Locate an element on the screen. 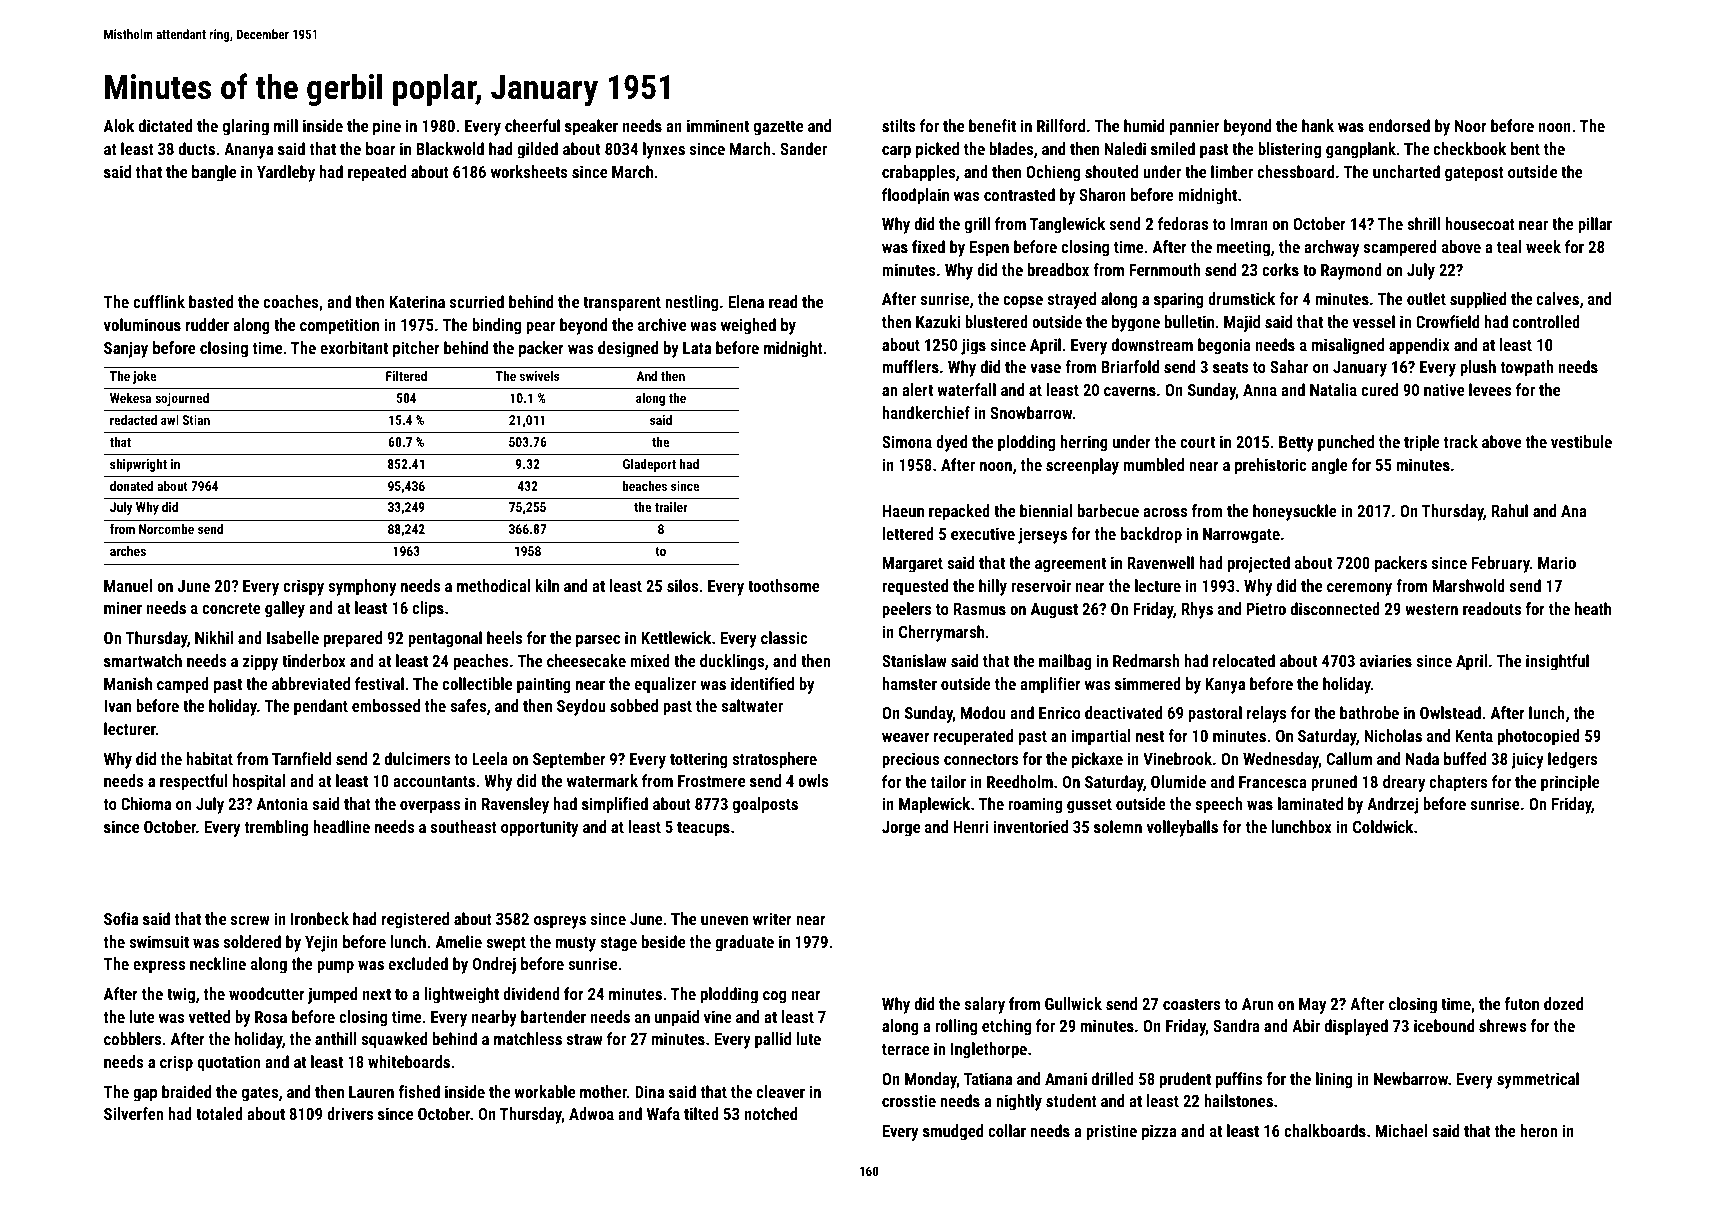 Image resolution: width=1718 pixels, height=1215 pixels. toothsome is located at coordinates (784, 585).
